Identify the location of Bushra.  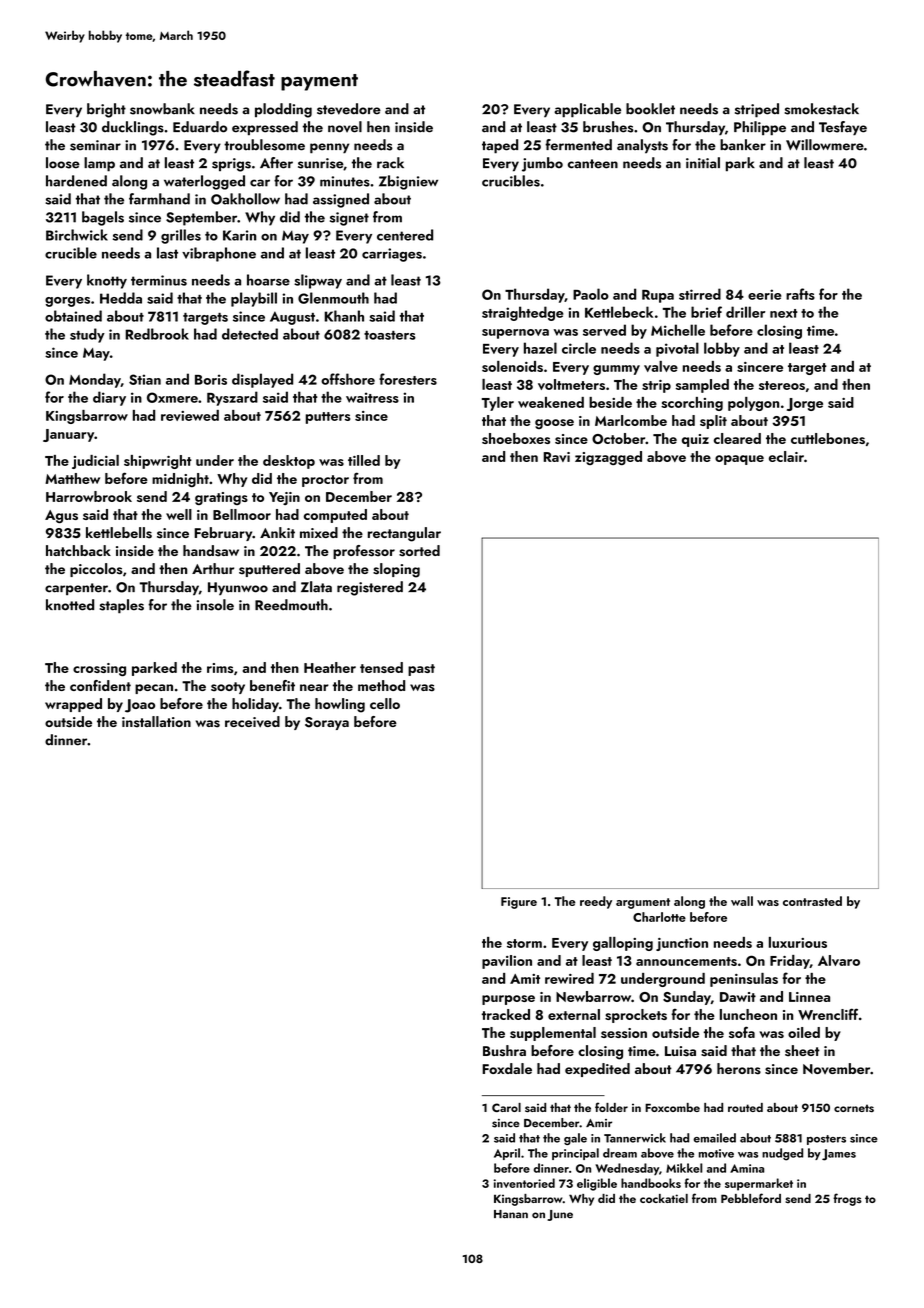
(504, 1051).
